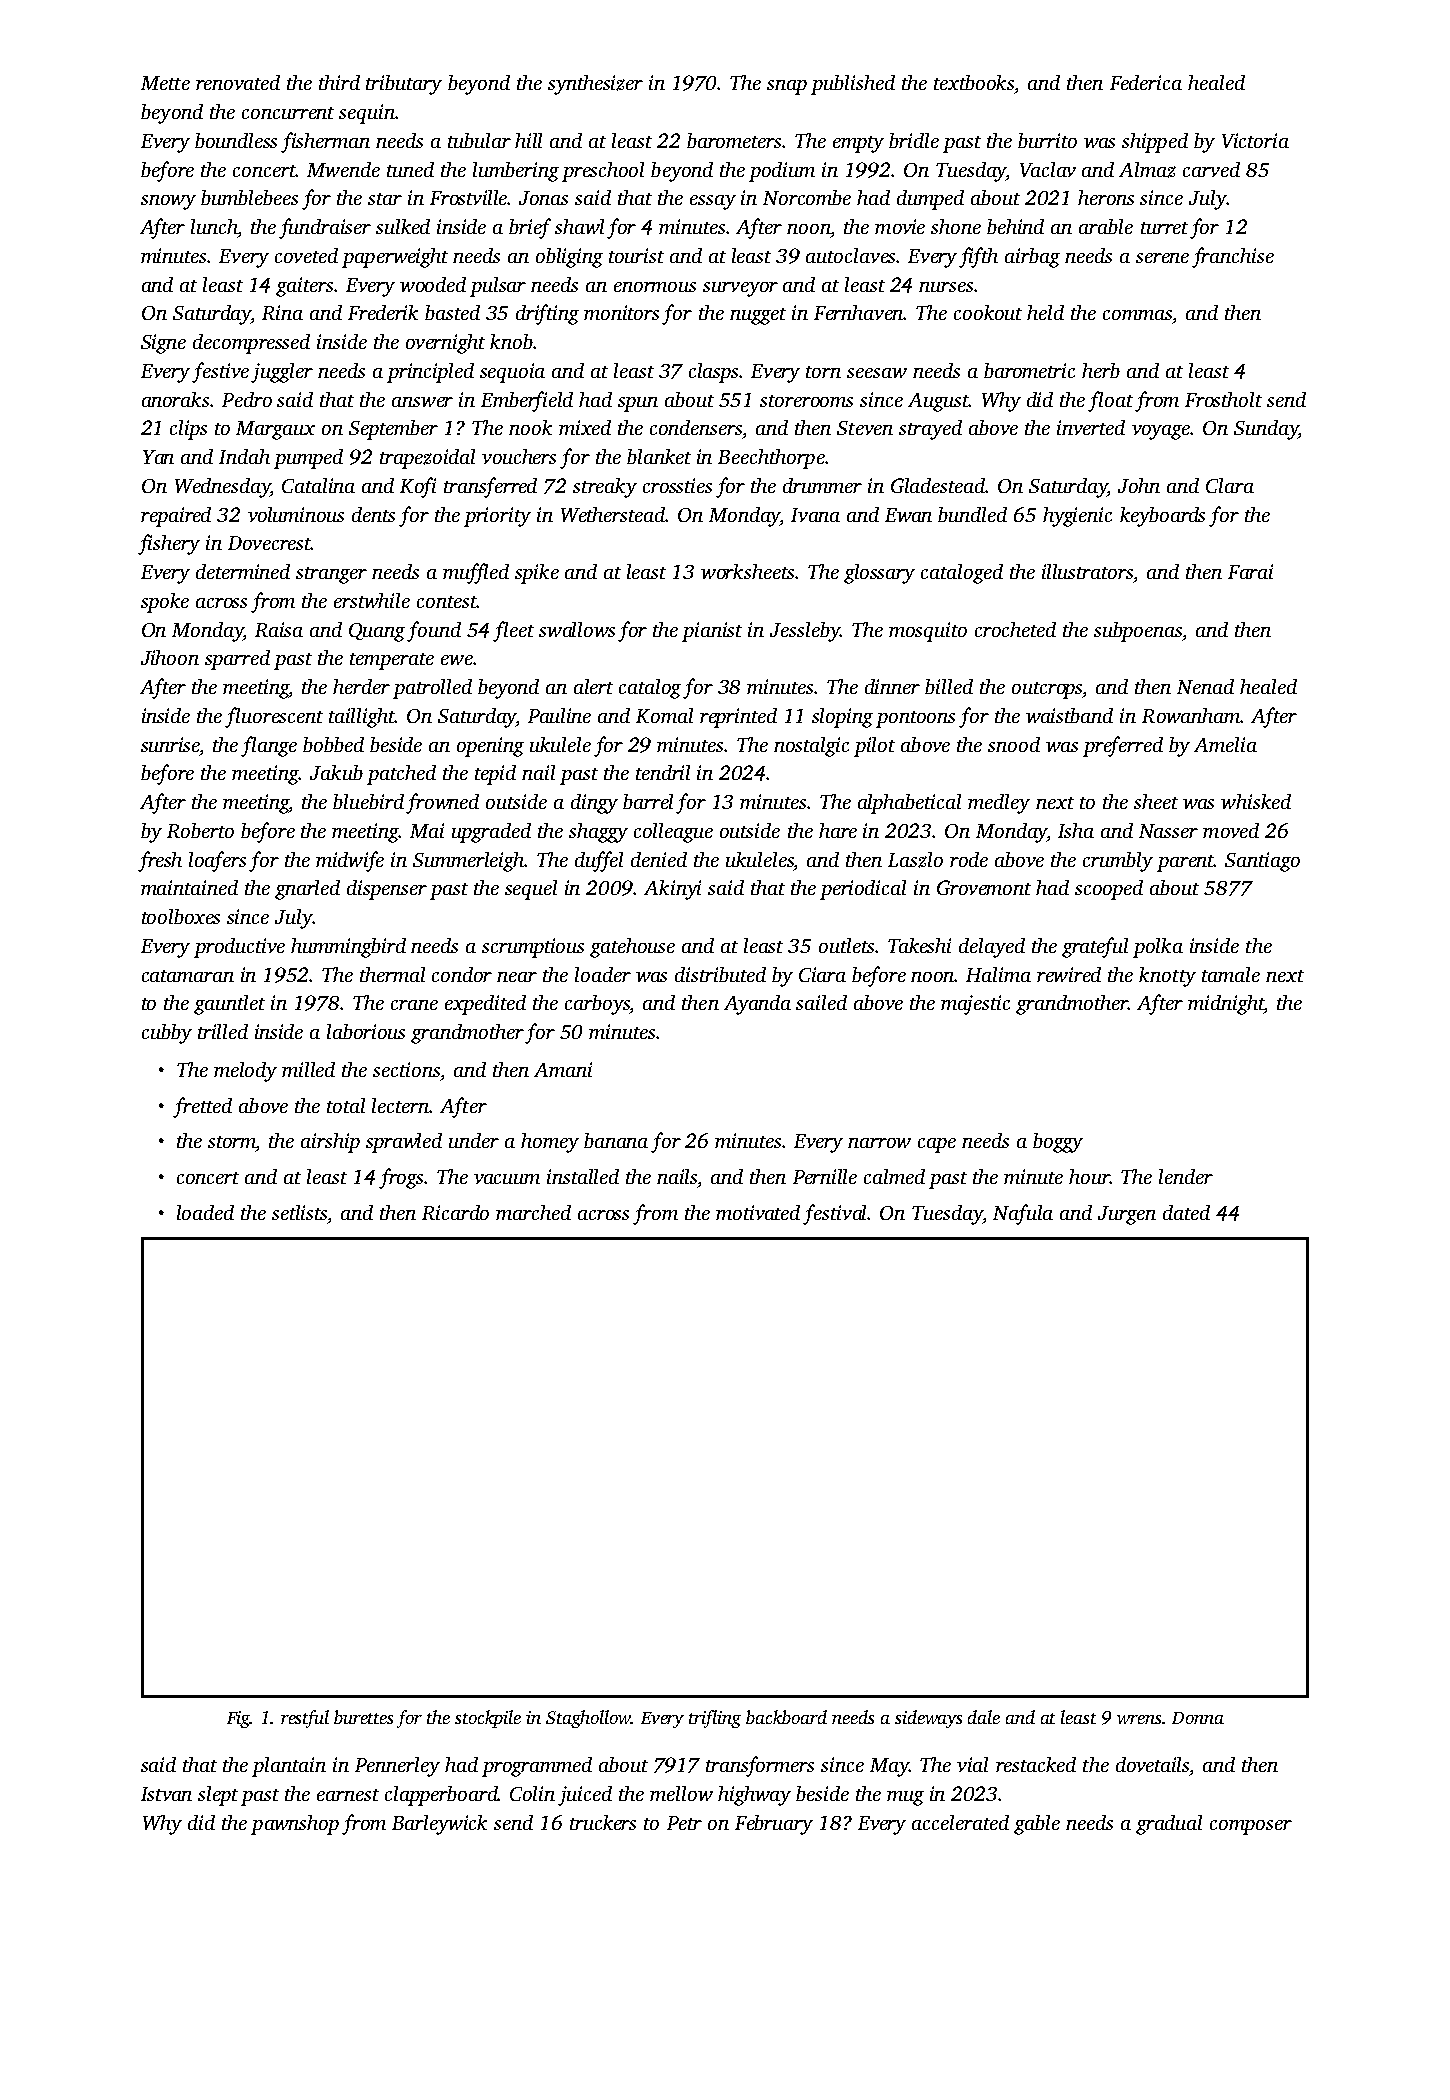 This image has width=1450, height=2100. I want to click on thermal, so click(392, 974).
